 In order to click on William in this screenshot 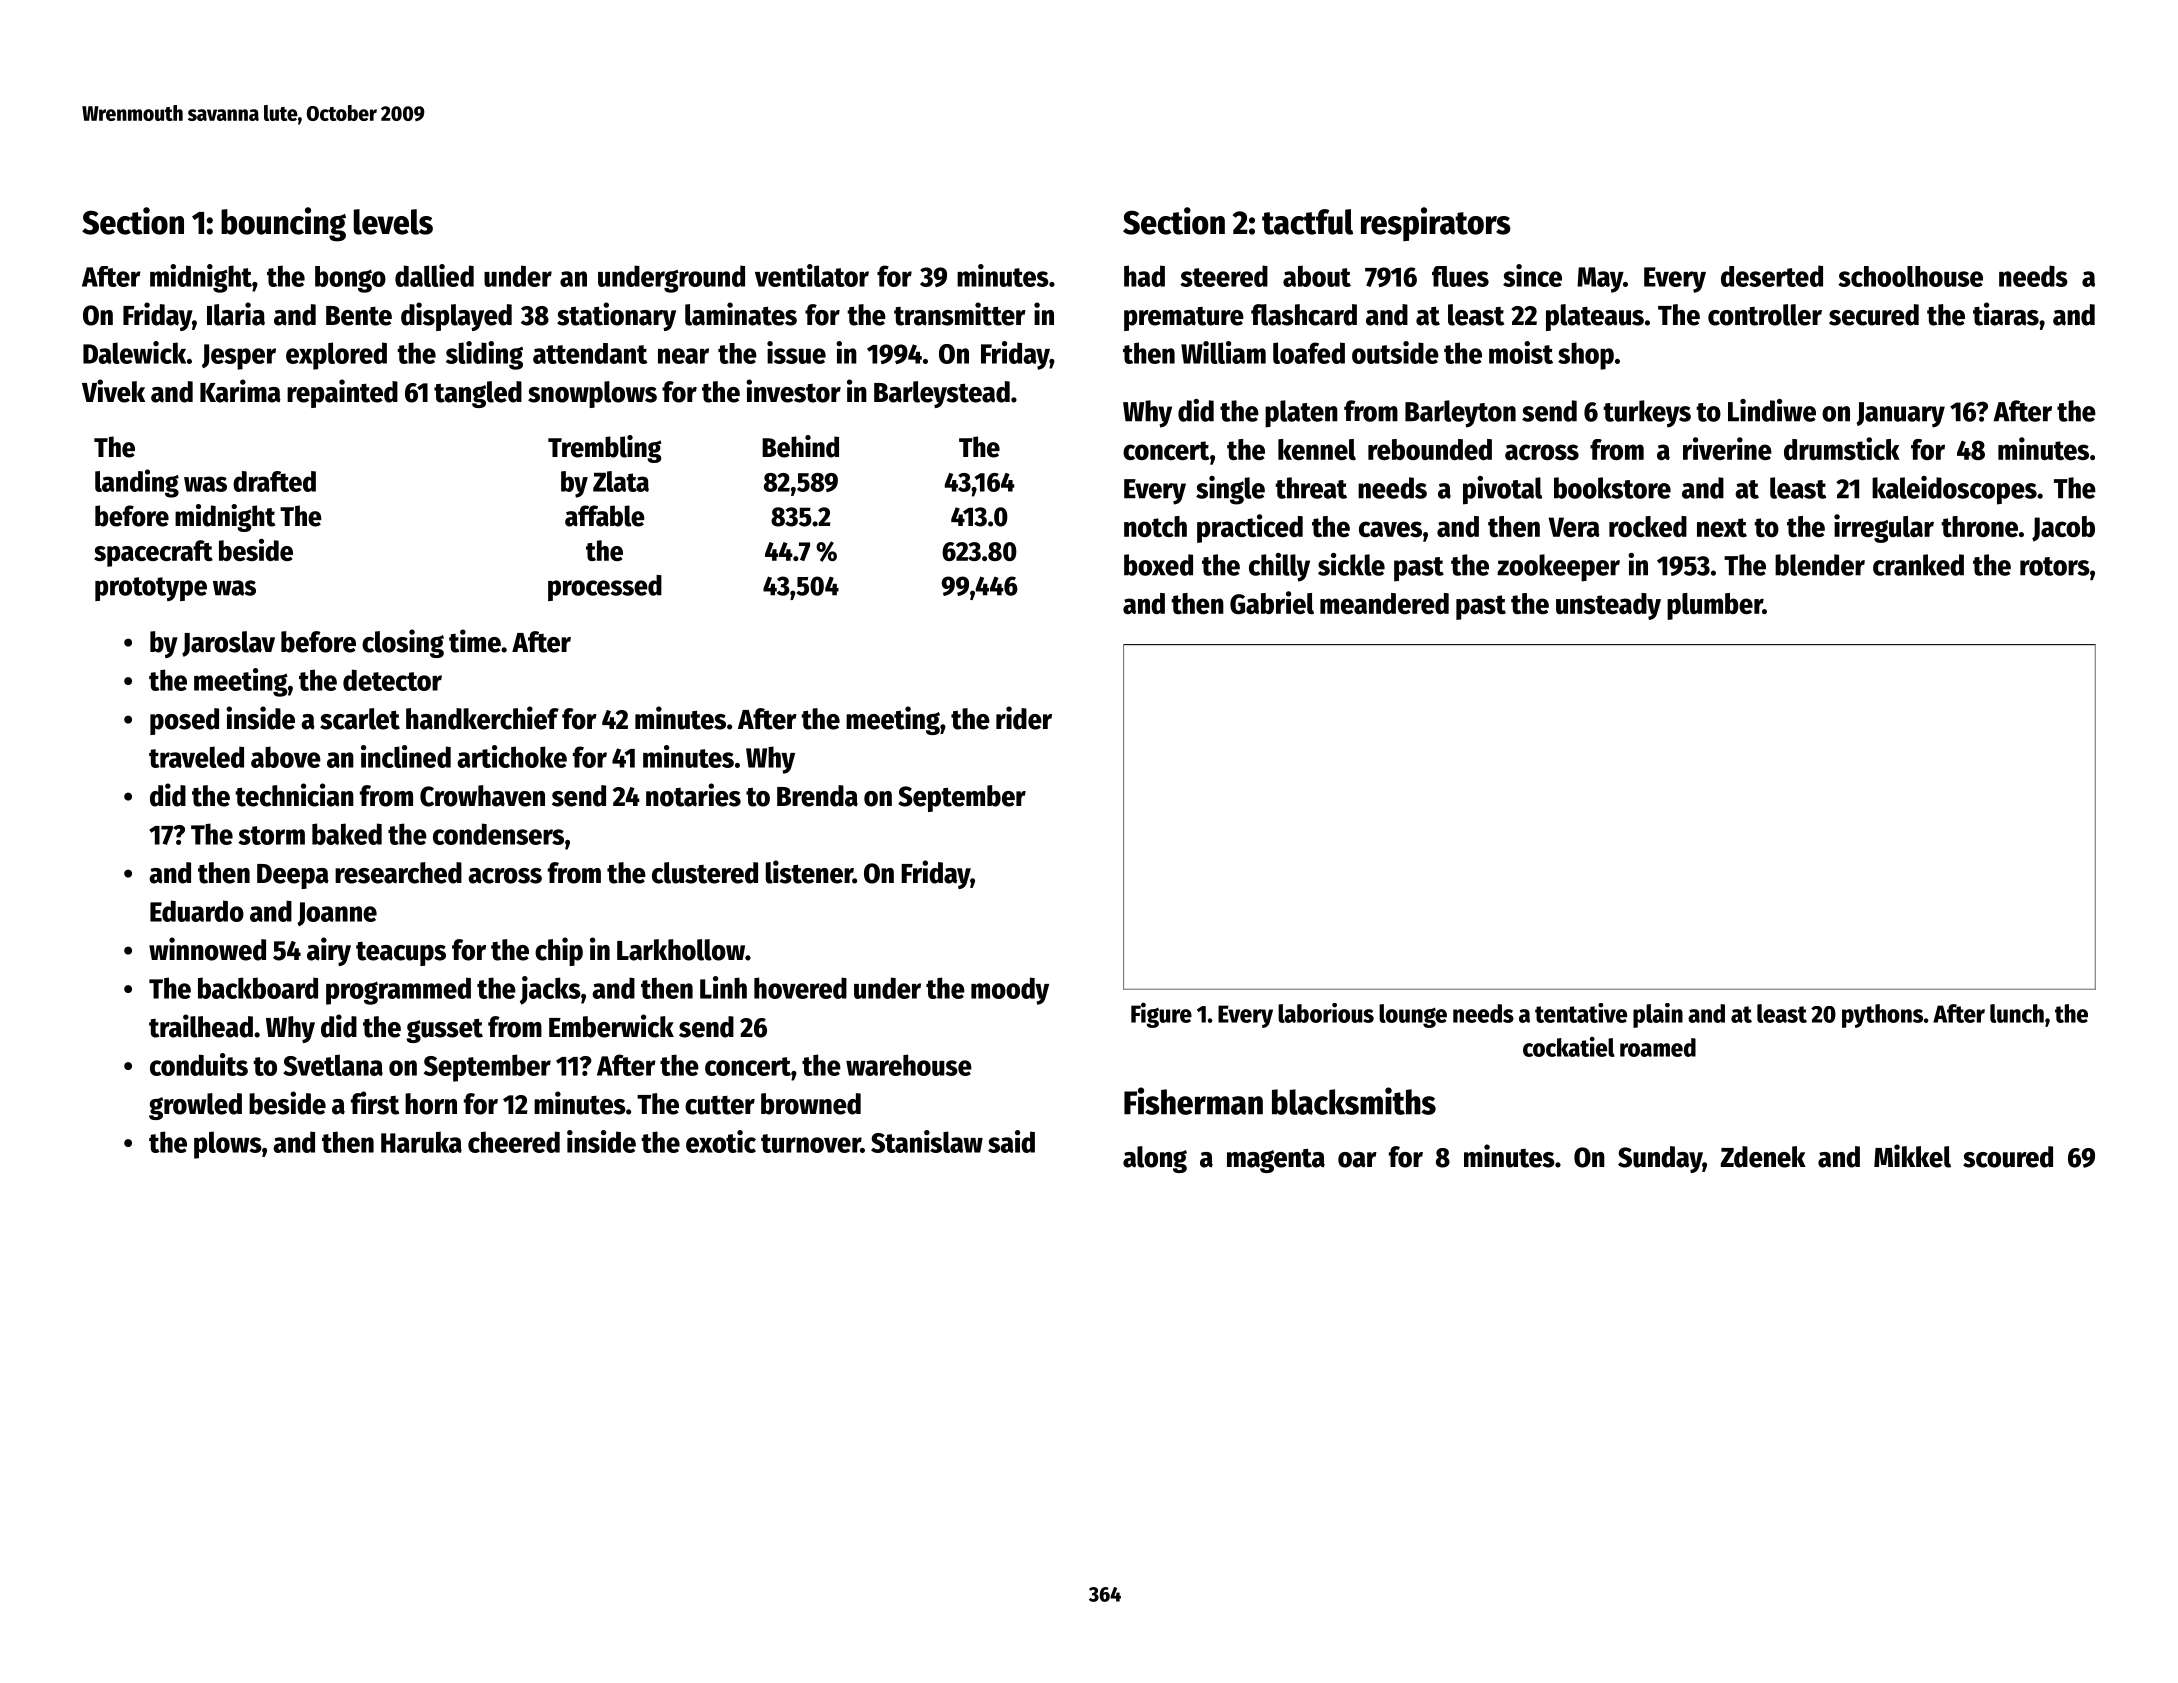, I will do `click(1223, 352)`.
